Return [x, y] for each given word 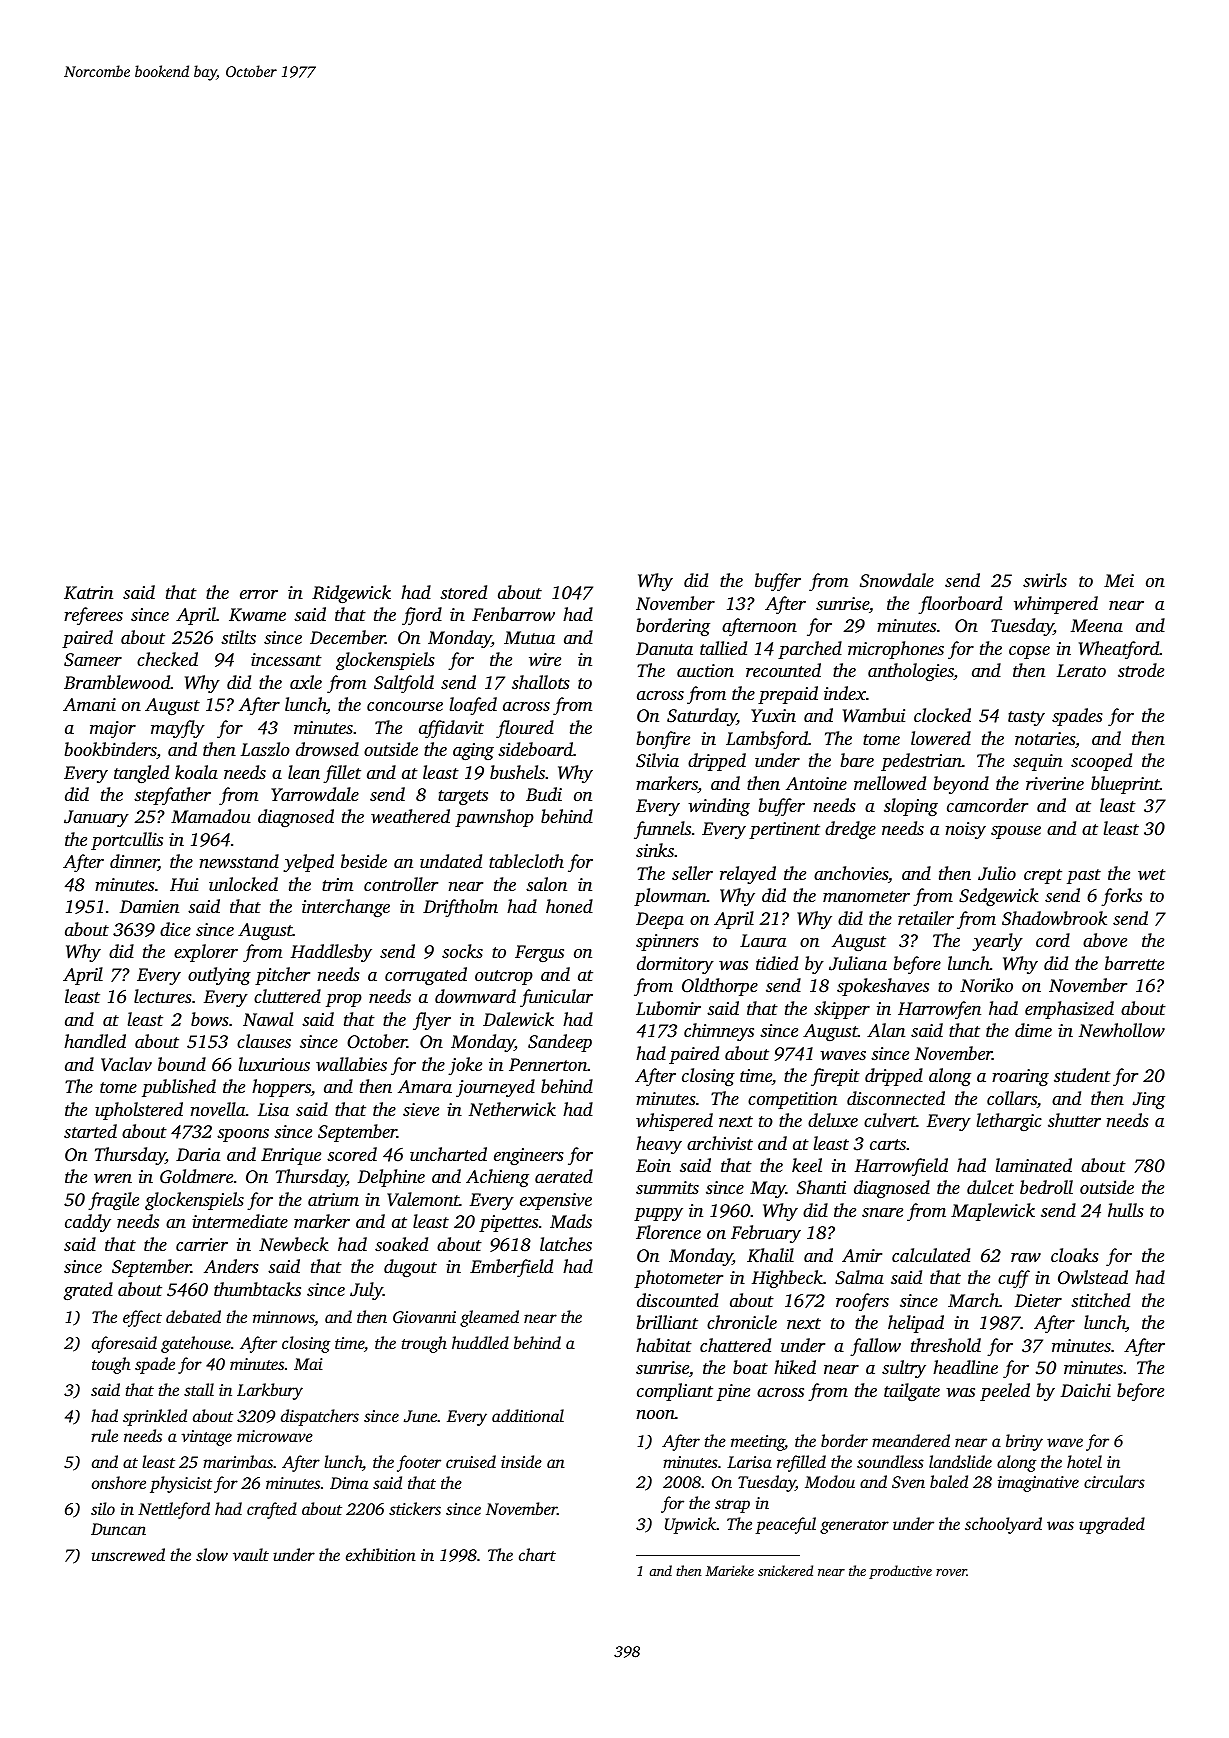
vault [251, 1554]
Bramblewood [117, 682]
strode [1141, 670]
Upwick [690, 1525]
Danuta [664, 648]
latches [566, 1244]
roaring [1020, 1077]
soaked [401, 1244]
